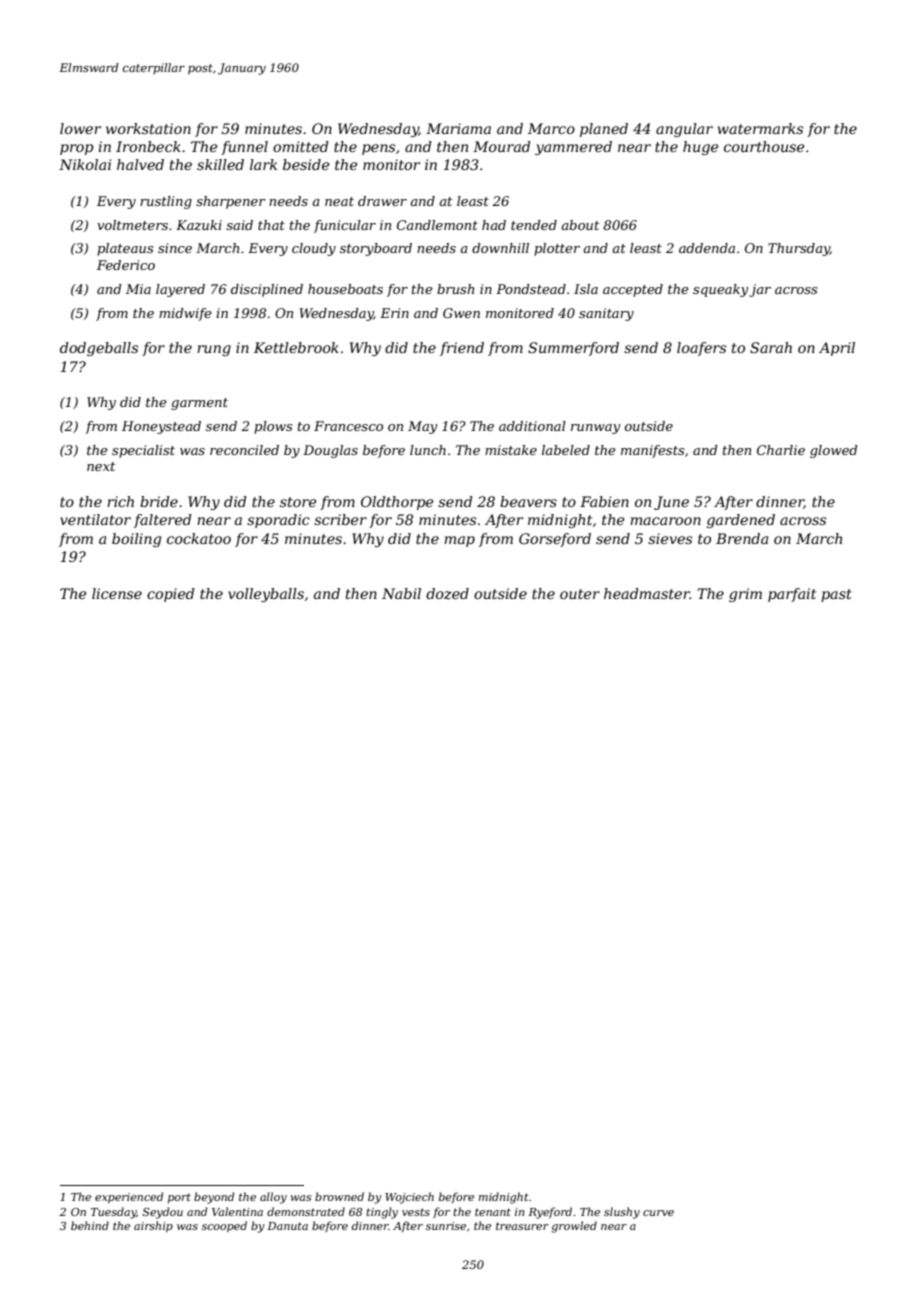  I want to click on copied, so click(171, 595).
